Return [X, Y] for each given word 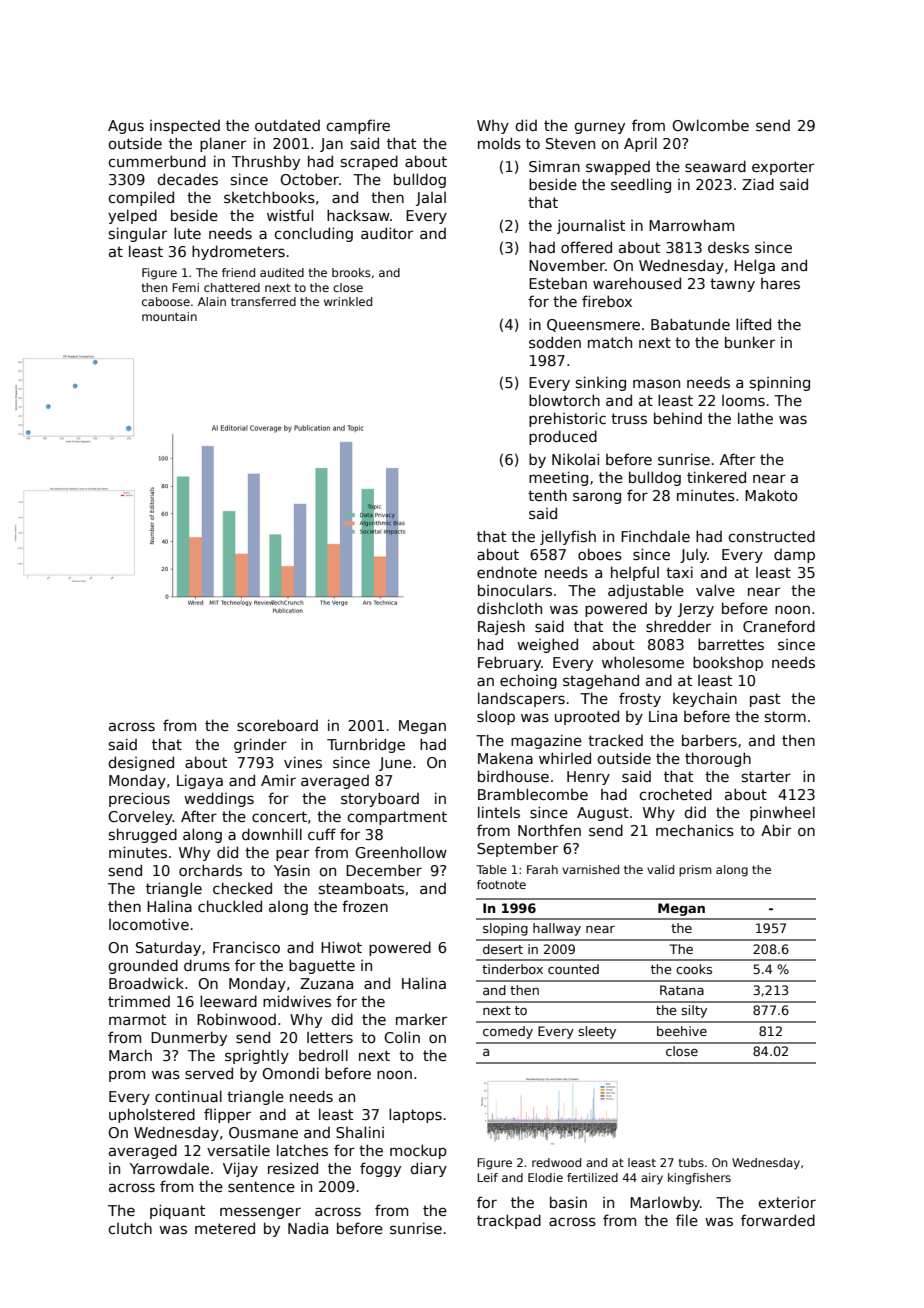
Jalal [431, 199]
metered [225, 1228]
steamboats [361, 888]
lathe [755, 418]
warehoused [637, 283]
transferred [263, 301]
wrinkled [348, 301]
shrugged [143, 835]
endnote [507, 572]
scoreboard [277, 725]
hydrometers [238, 252]
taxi [679, 572]
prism [695, 871]
